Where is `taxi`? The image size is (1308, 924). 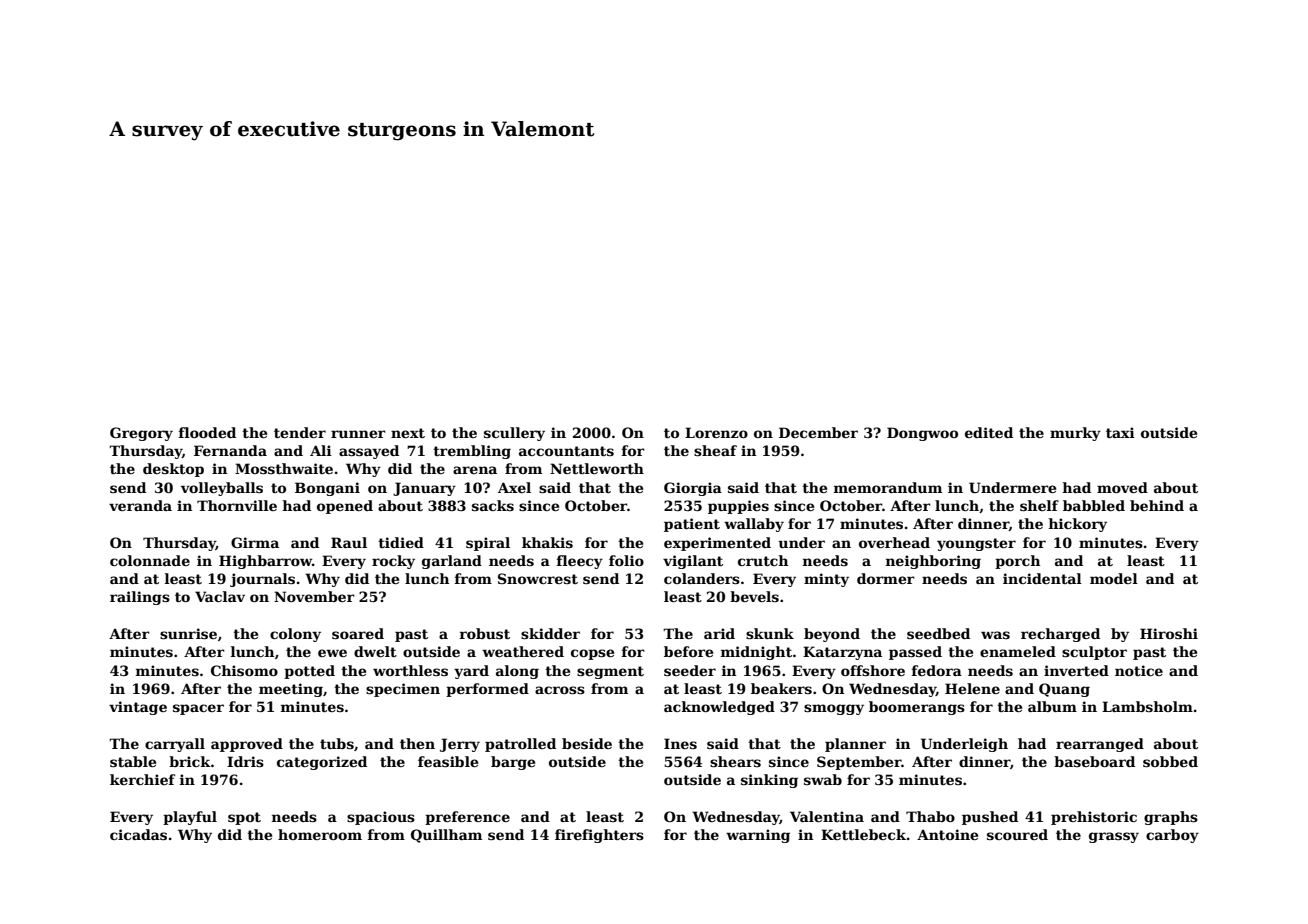 taxi is located at coordinates (1120, 432).
